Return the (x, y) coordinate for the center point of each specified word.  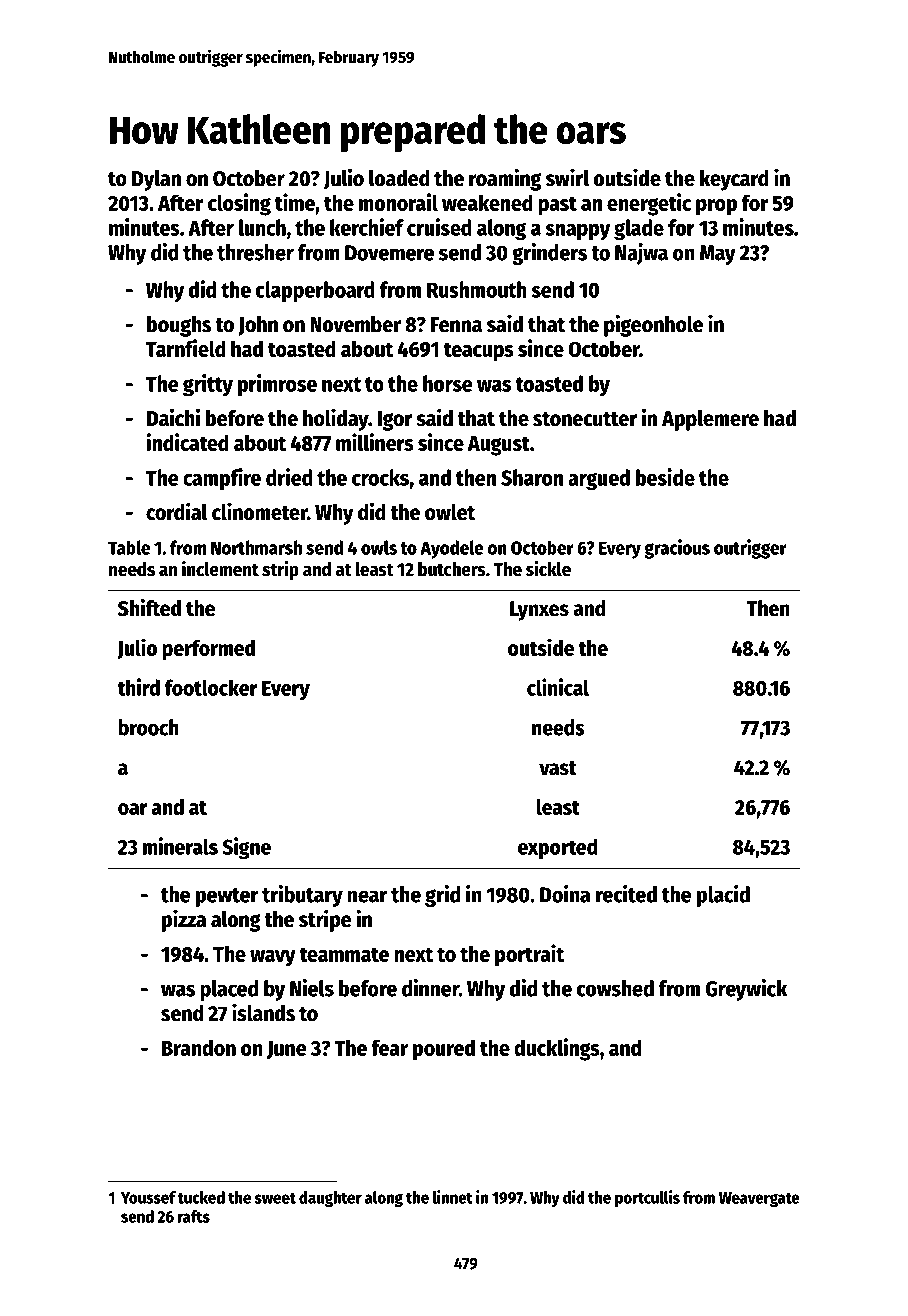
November (355, 324)
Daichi (173, 417)
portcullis (647, 1198)
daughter (330, 1199)
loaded (399, 178)
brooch (148, 727)
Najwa (641, 254)
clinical (558, 687)
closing (239, 204)
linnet (453, 1197)
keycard (734, 180)
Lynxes (539, 611)
